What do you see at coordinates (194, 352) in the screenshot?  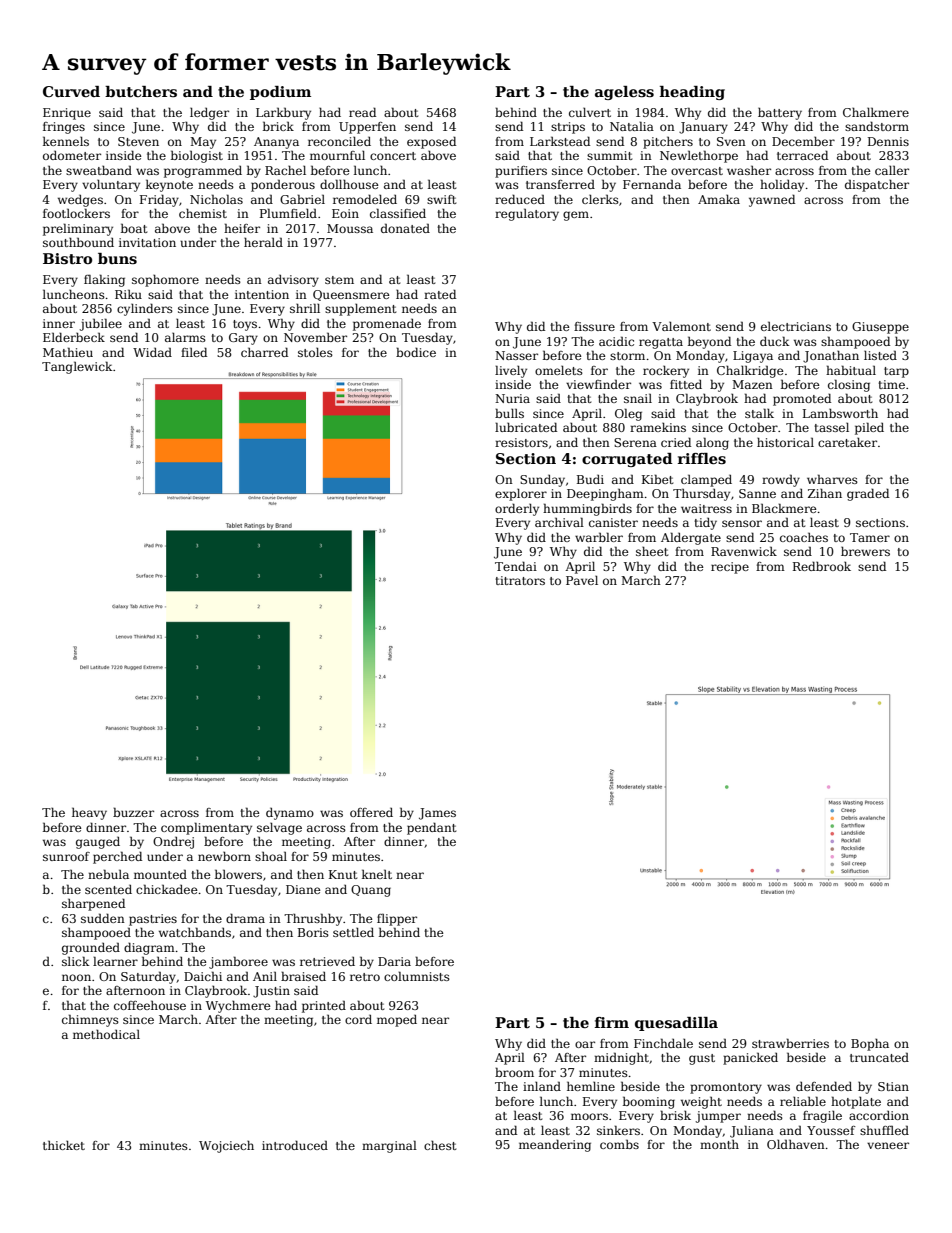 I see `filed` at bounding box center [194, 352].
